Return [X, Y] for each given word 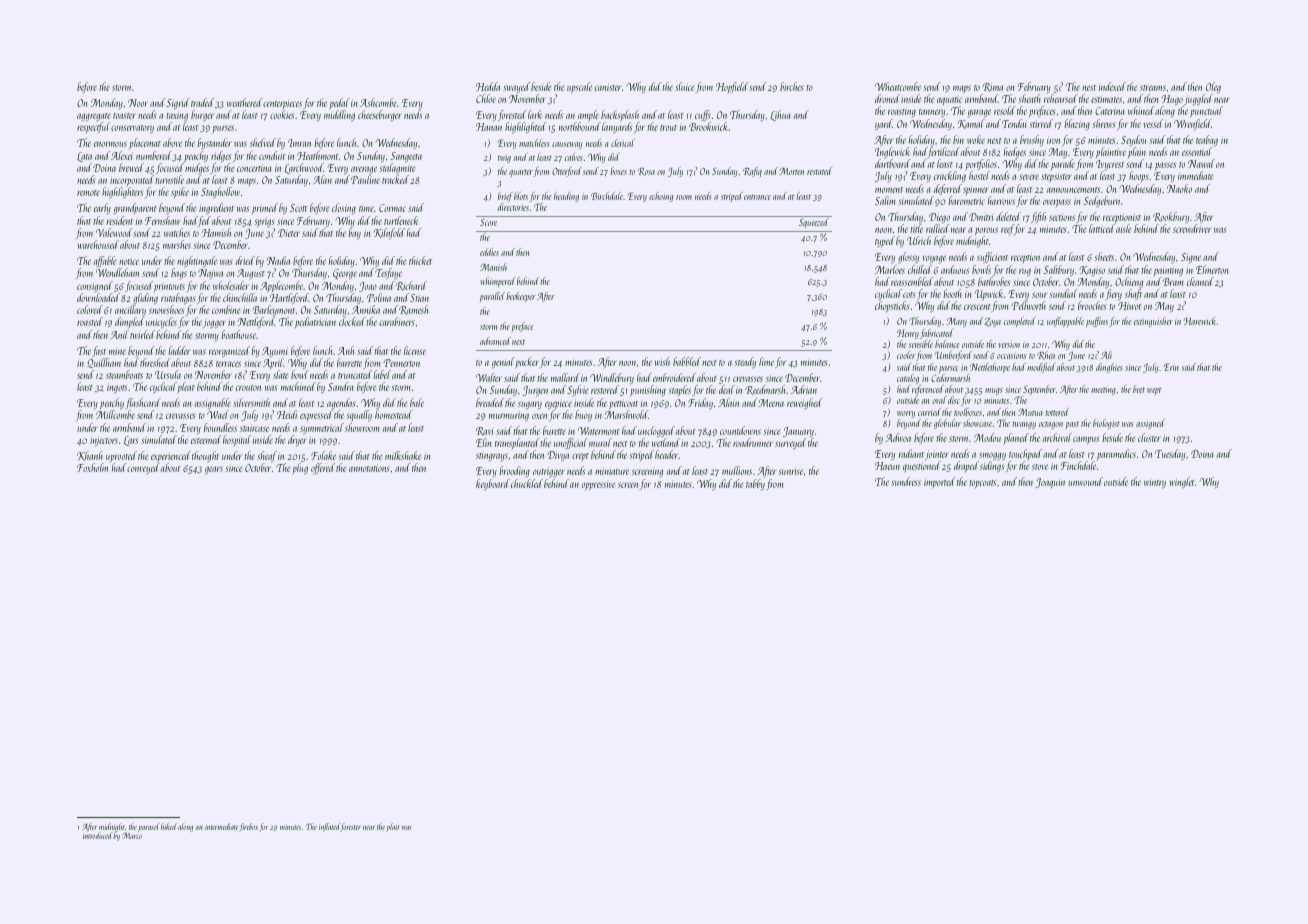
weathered [245, 102]
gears [214, 470]
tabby [755, 484]
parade [1063, 164]
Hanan [489, 127]
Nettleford [256, 322]
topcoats [982, 484]
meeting [1103, 390]
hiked [169, 826]
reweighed [805, 403]
